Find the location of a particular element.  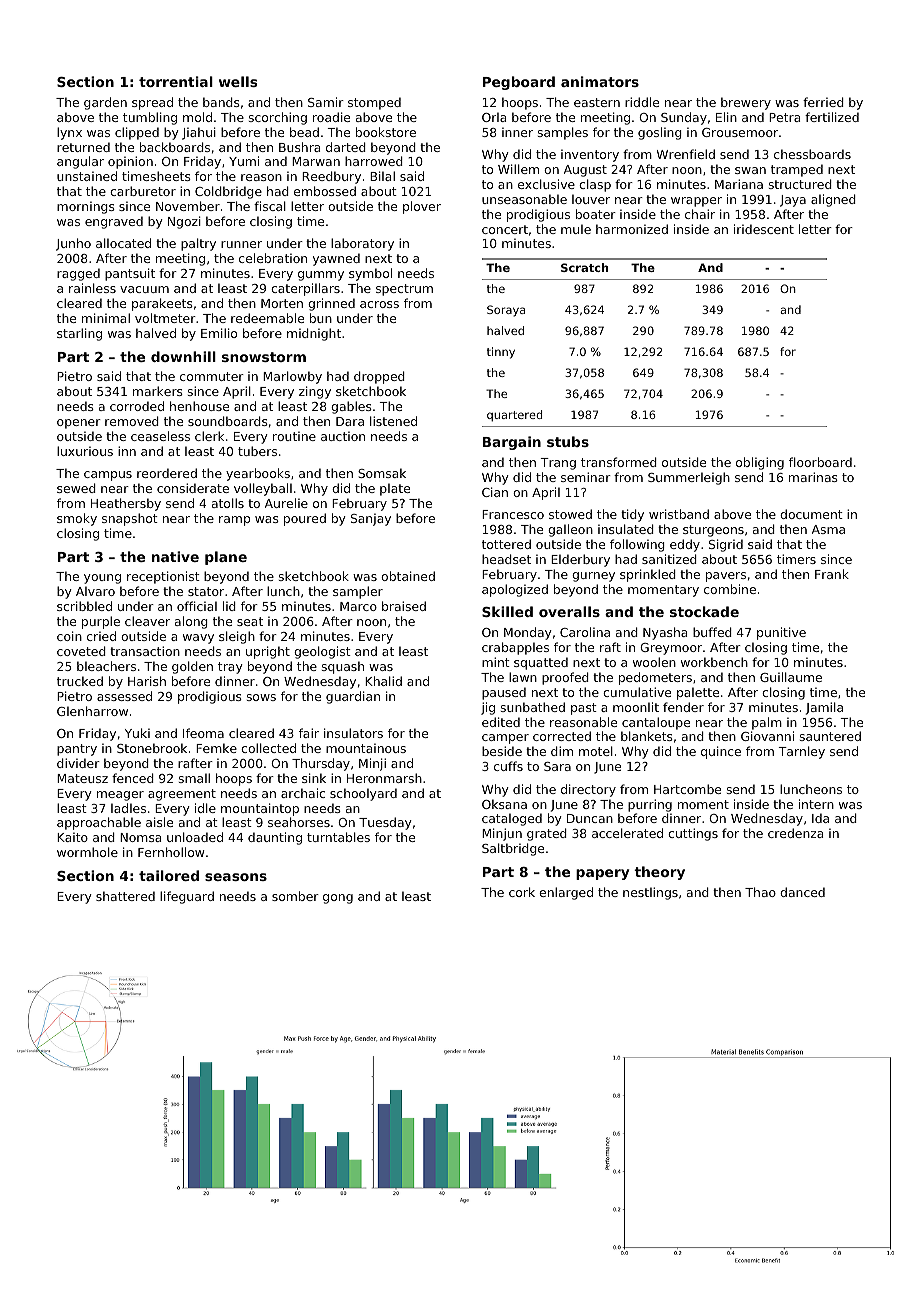

tottered is located at coordinates (506, 544).
